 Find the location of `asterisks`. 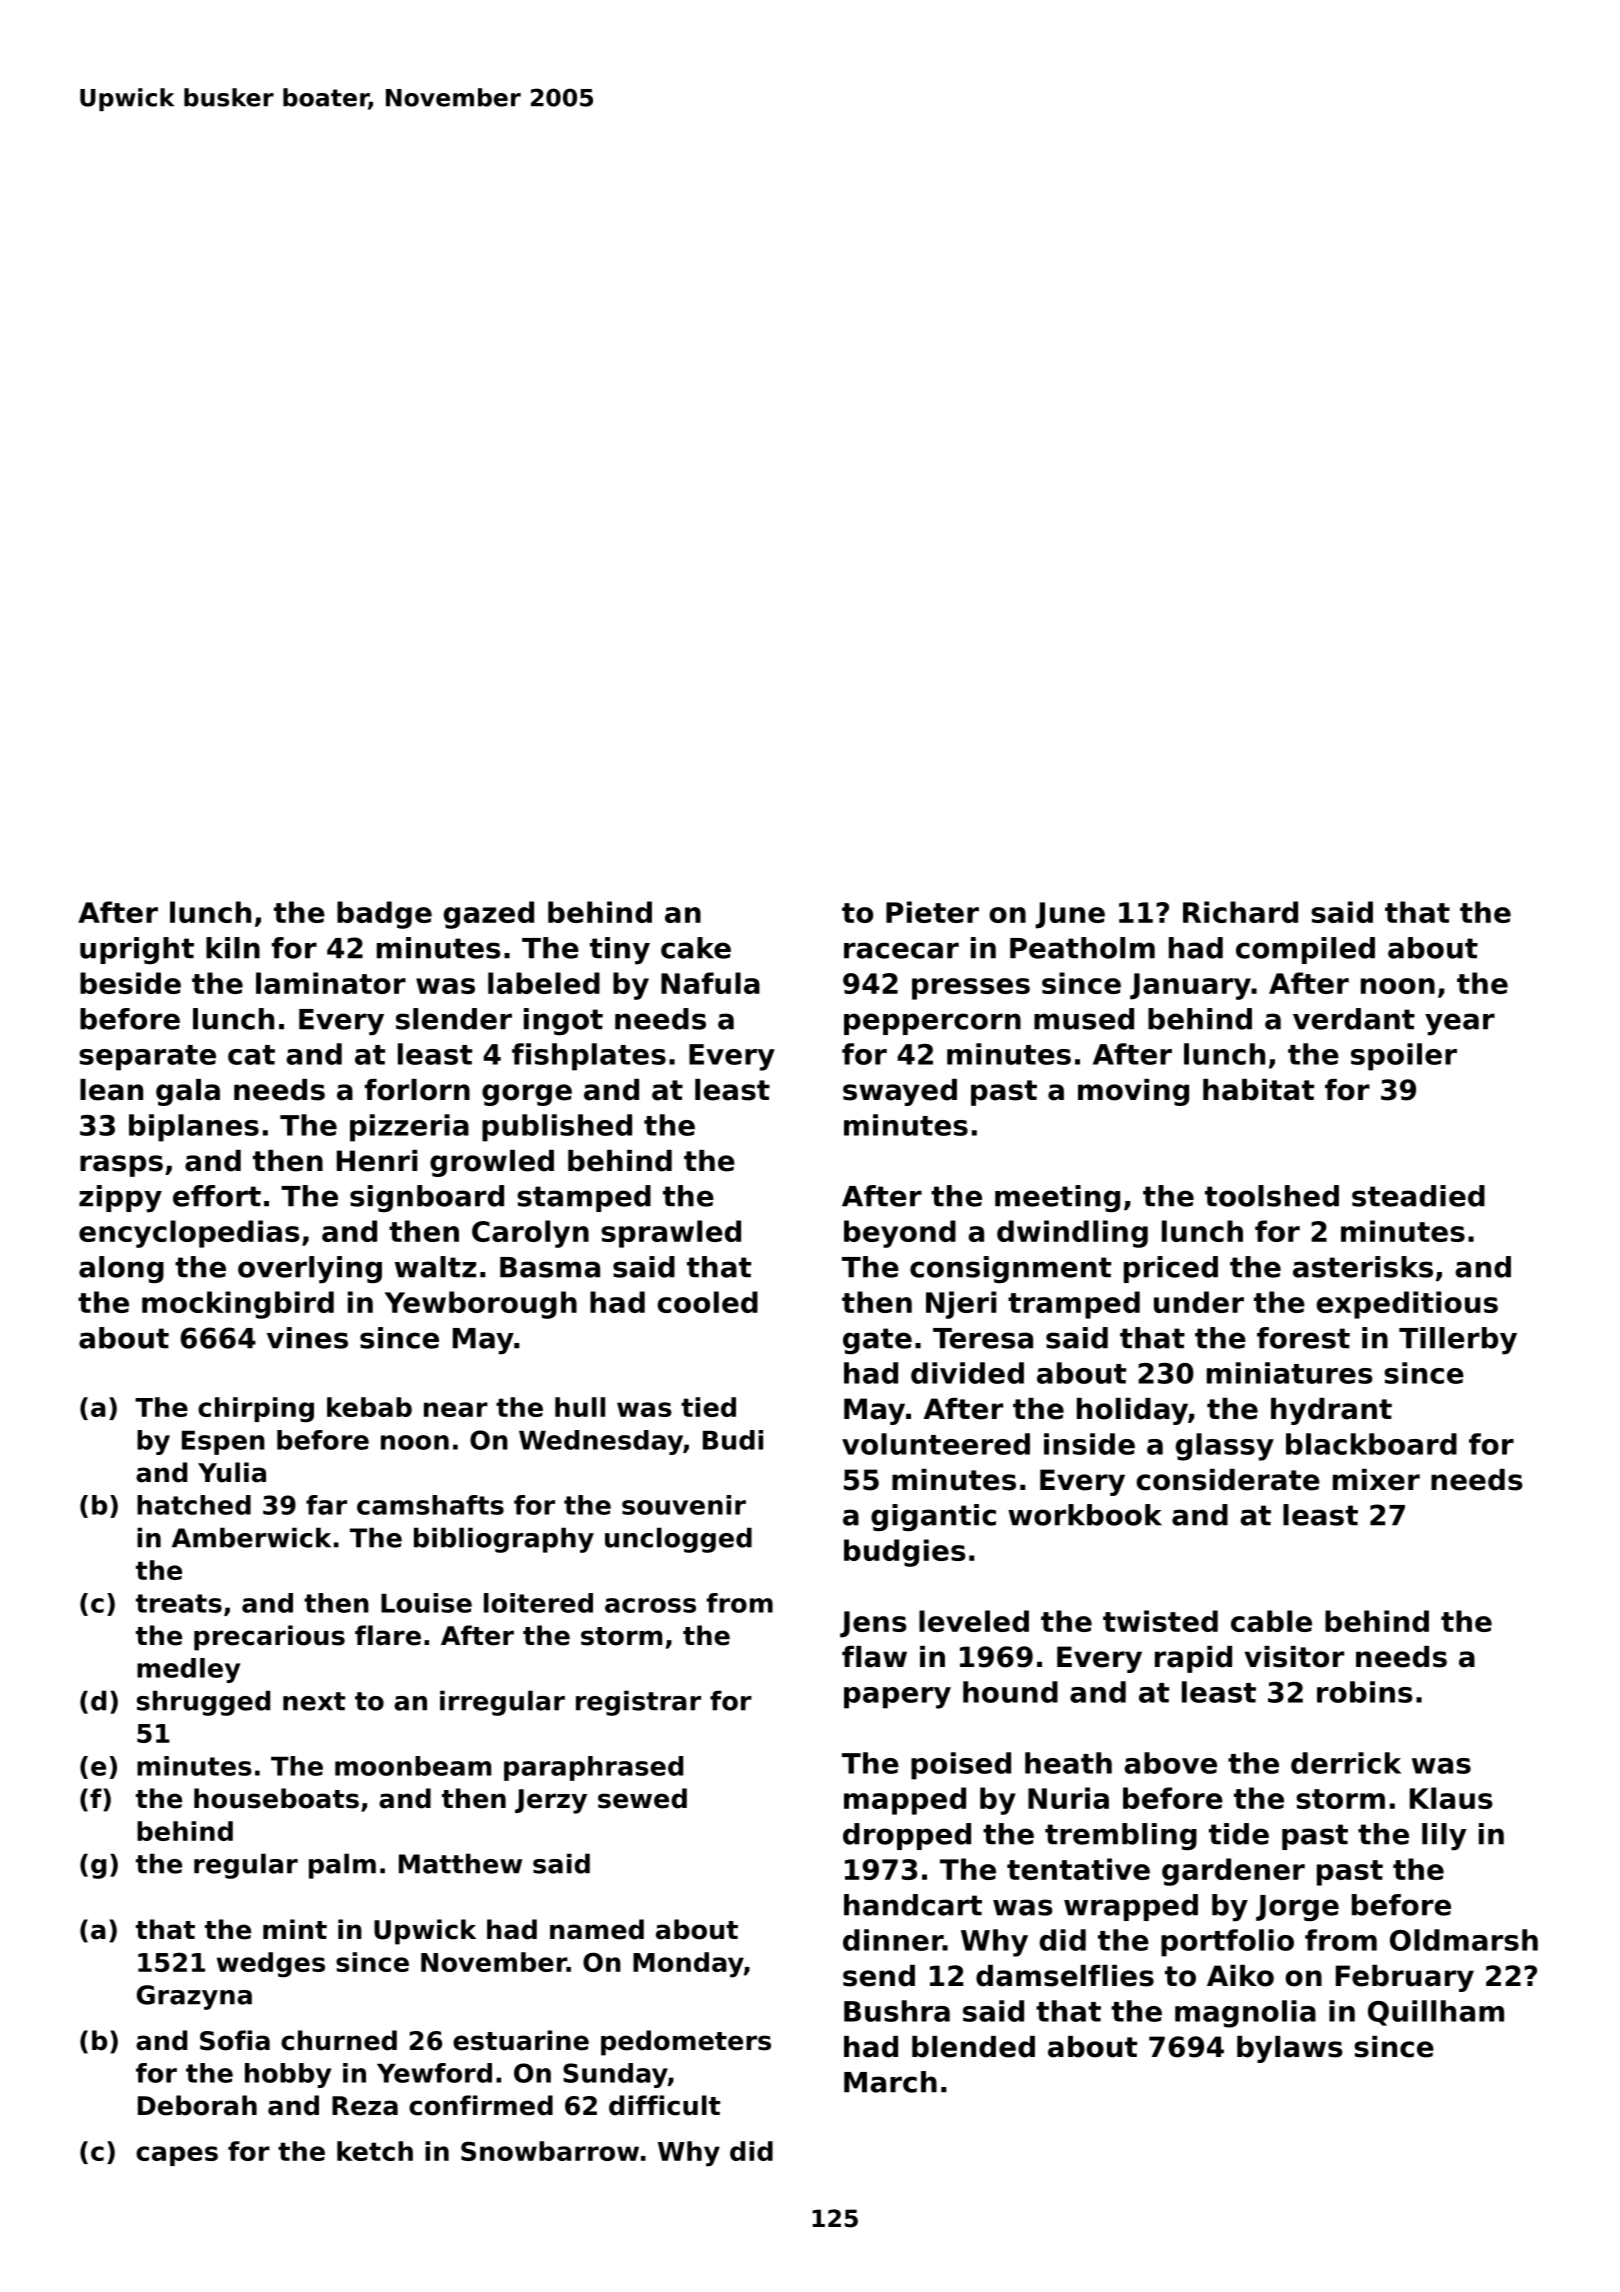

asterisks is located at coordinates (1363, 1267).
